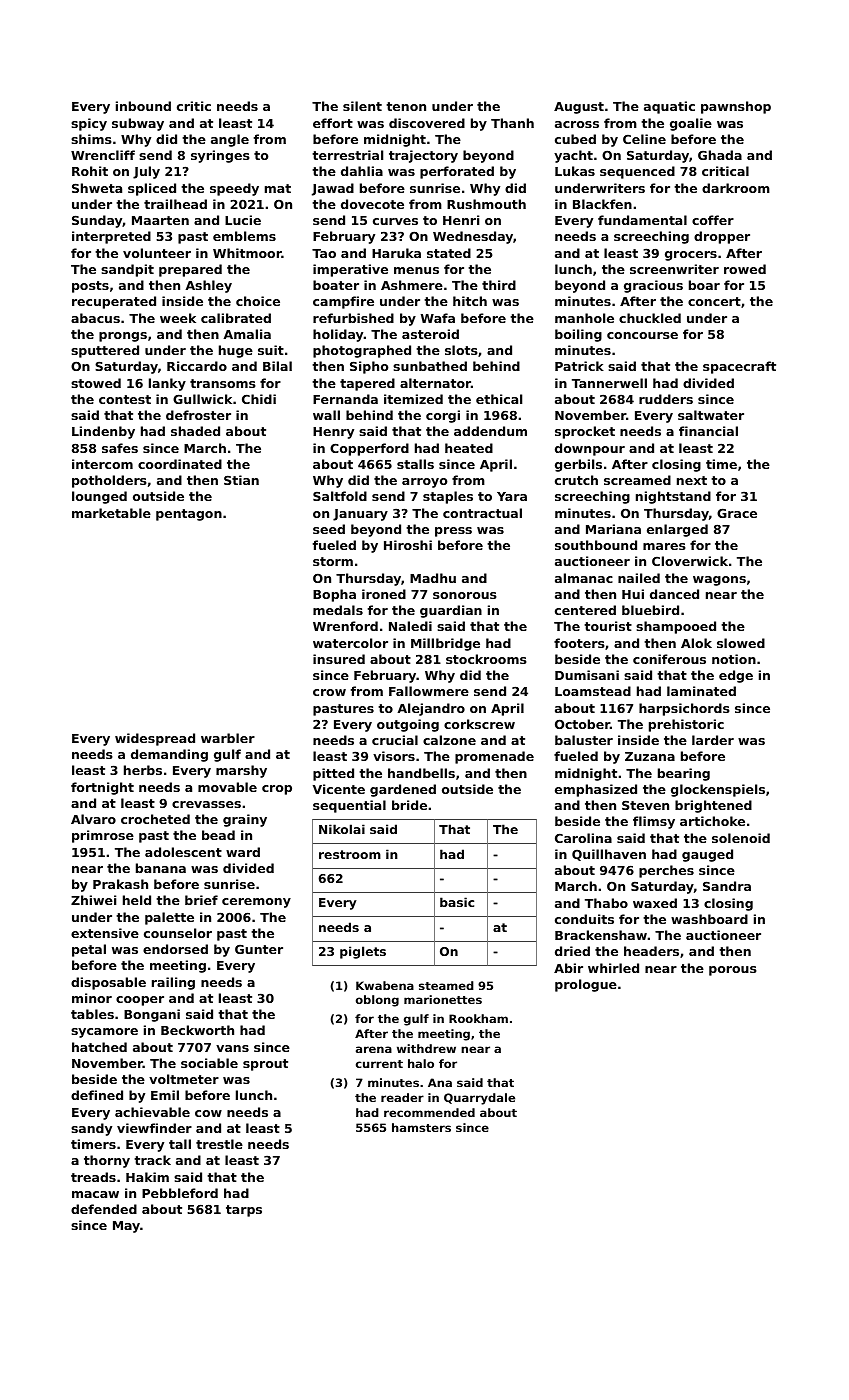  I want to click on hamsters, so click(421, 1127).
